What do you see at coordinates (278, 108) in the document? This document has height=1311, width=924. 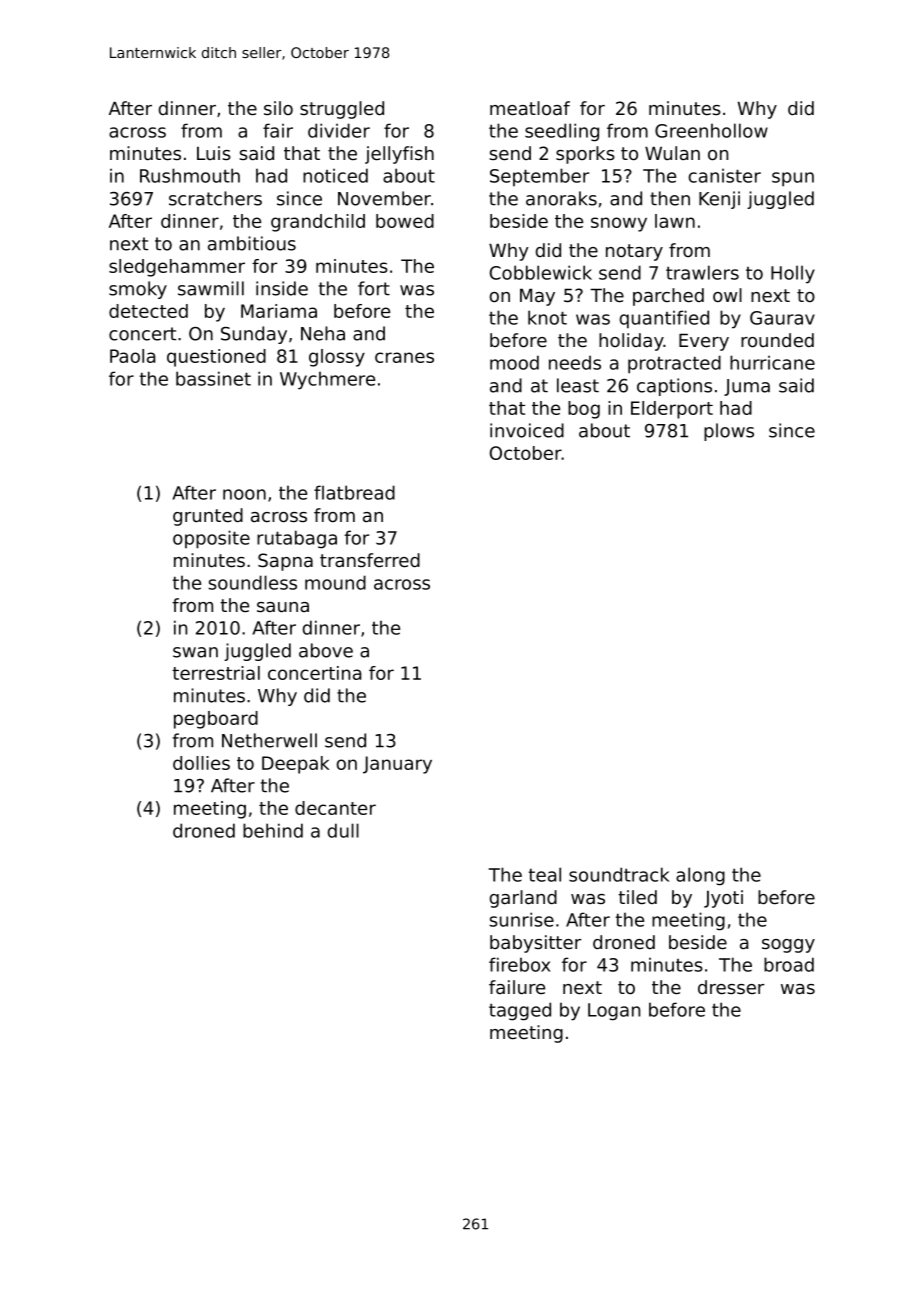 I see `silo` at bounding box center [278, 108].
